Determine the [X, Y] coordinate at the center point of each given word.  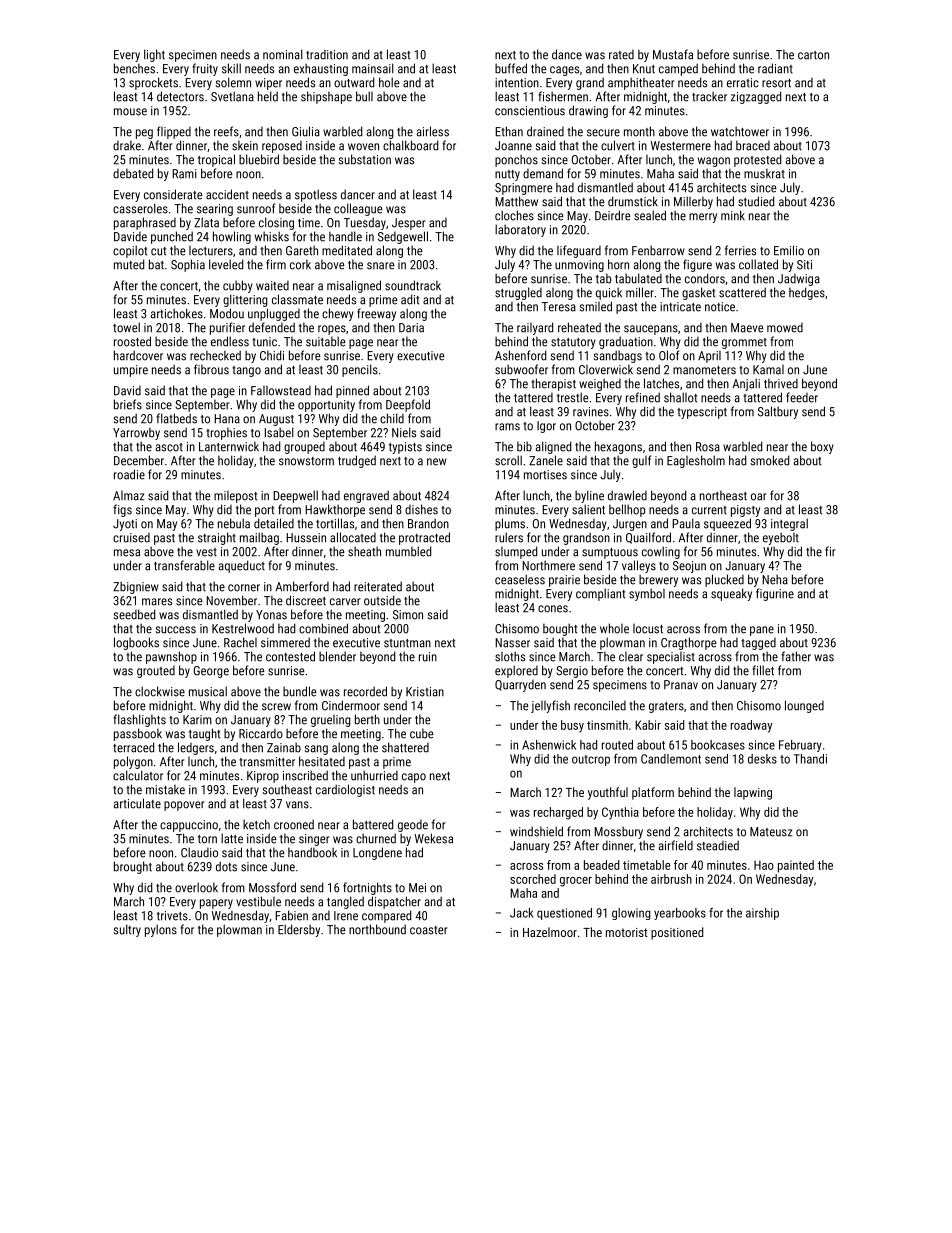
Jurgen [630, 525]
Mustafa [673, 54]
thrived [781, 383]
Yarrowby [136, 433]
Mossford [272, 887]
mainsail [373, 68]
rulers [509, 537]
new [437, 462]
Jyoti [125, 525]
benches [134, 68]
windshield [536, 831]
